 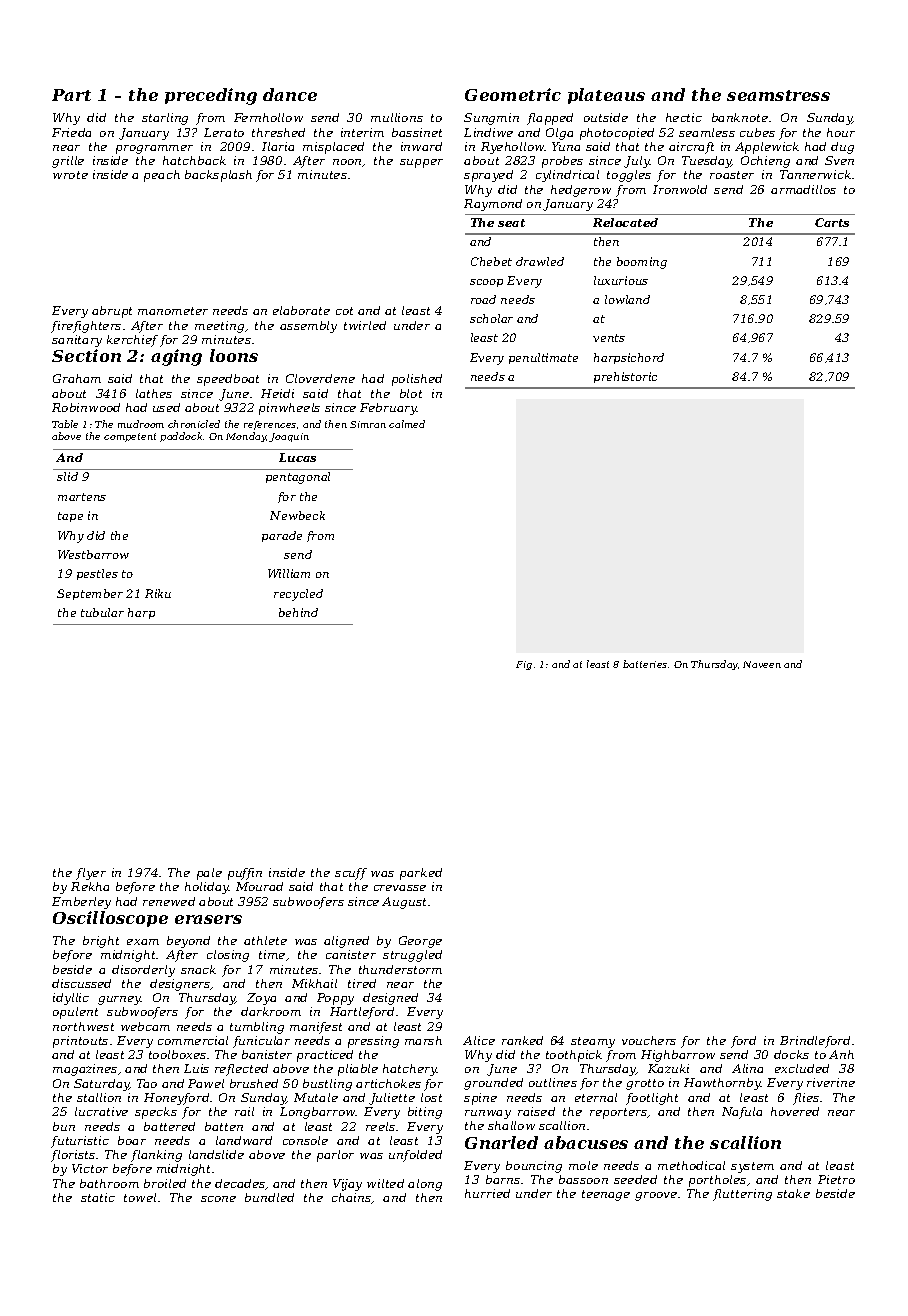 I want to click on July, so click(x=637, y=162).
